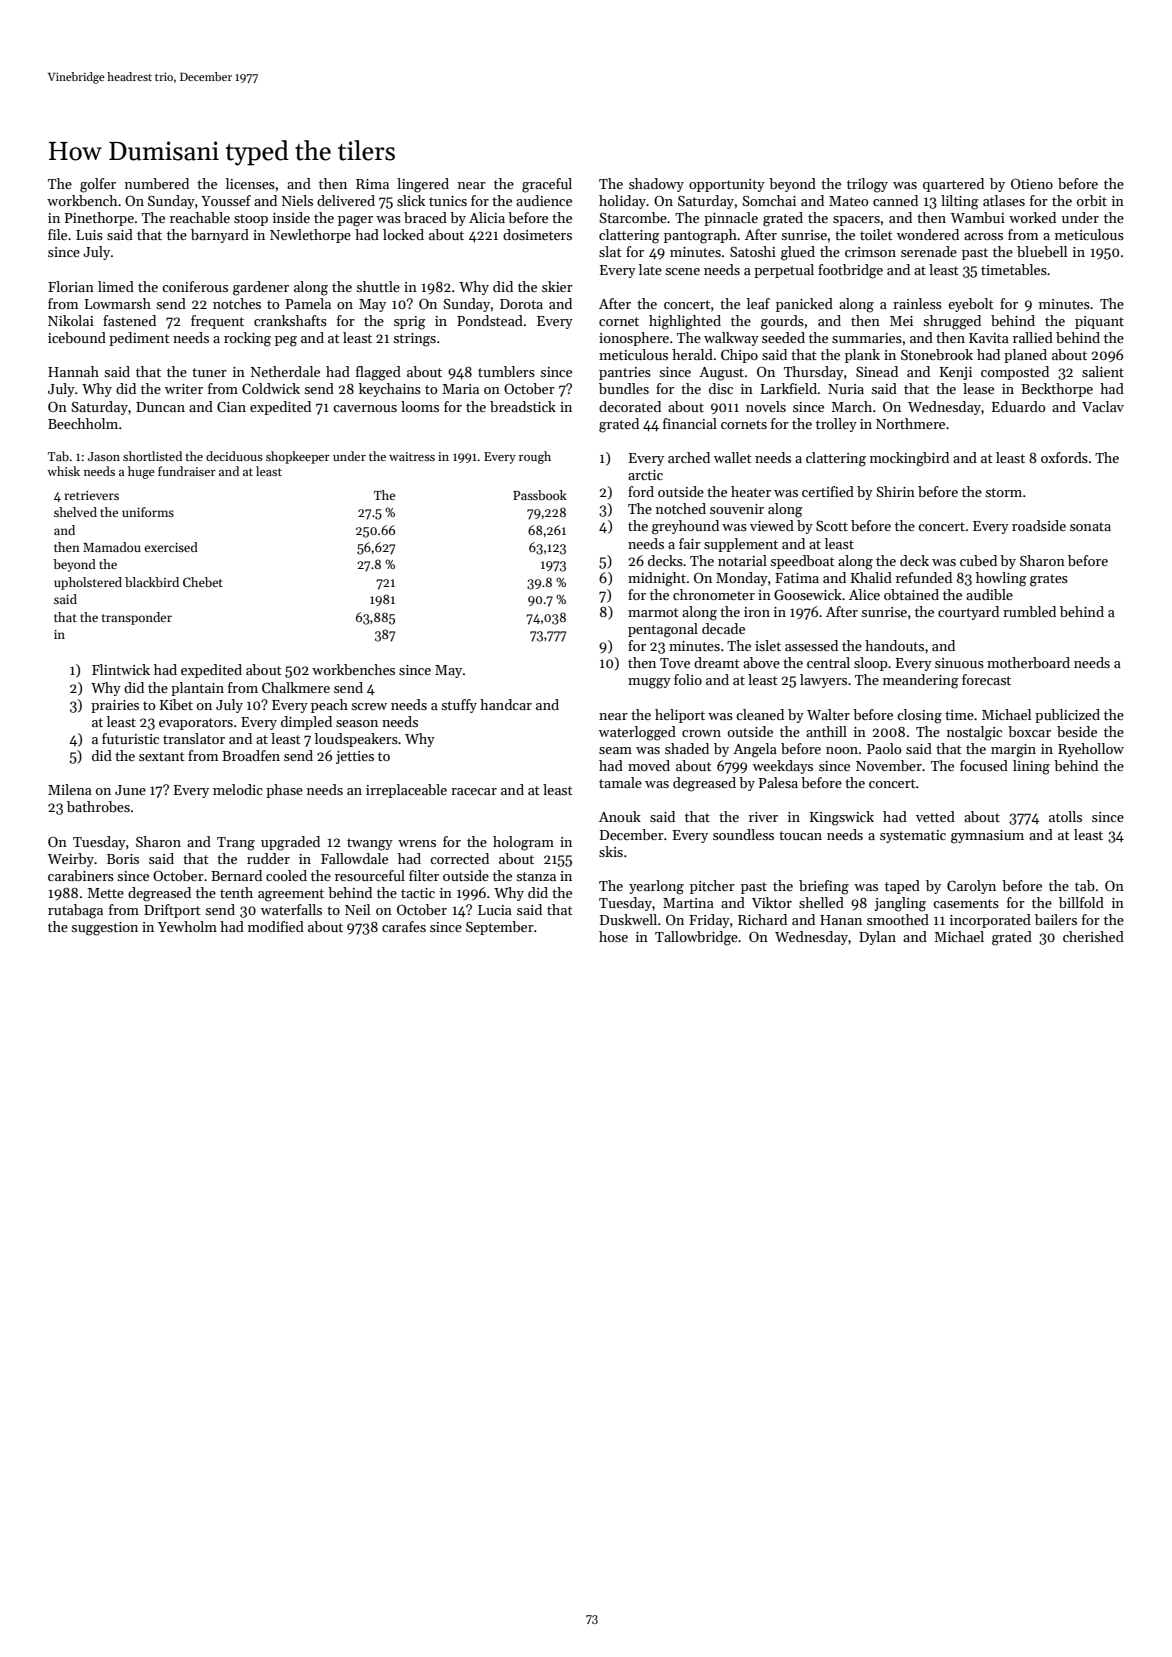 This screenshot has width=1172, height=1657. Describe the element at coordinates (1099, 322) in the screenshot. I see `piquant` at that location.
